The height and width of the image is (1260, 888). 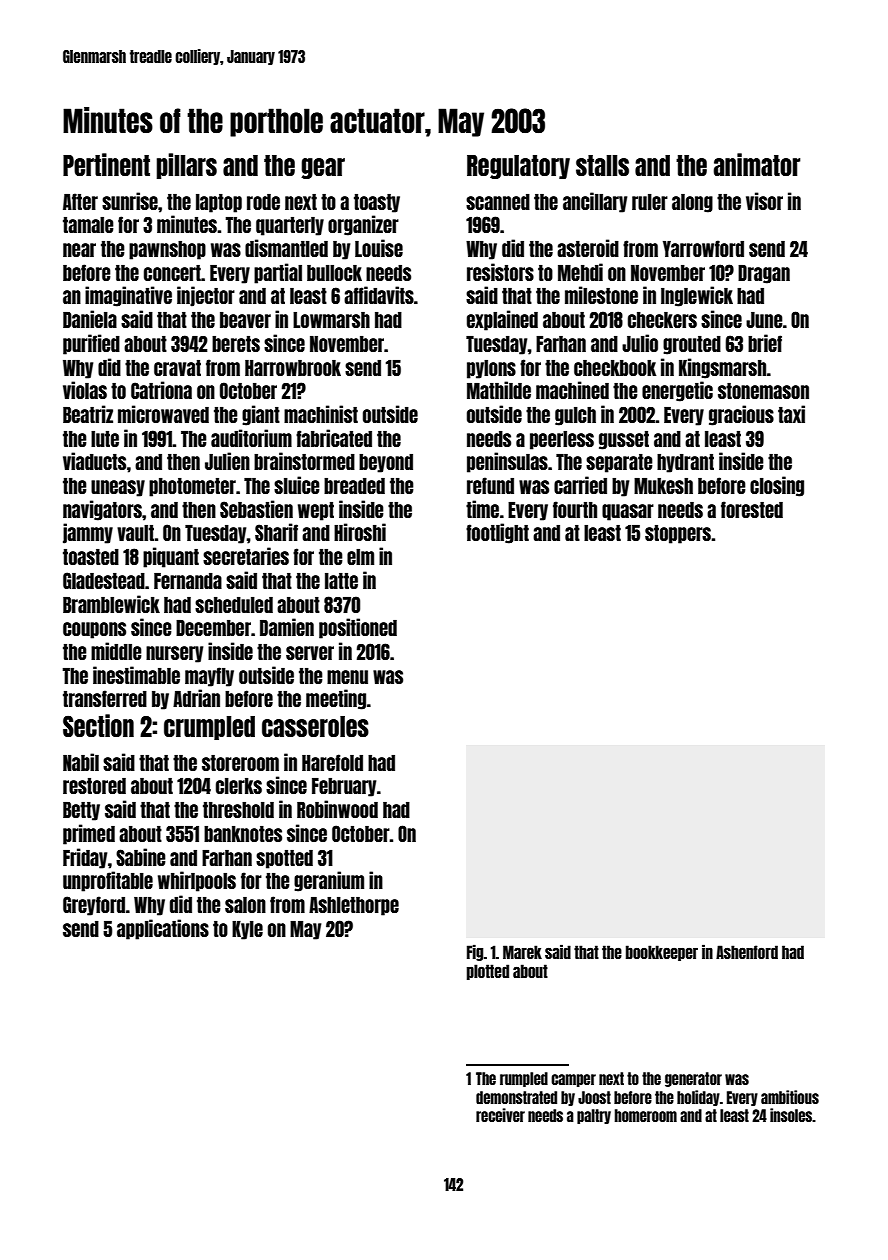 What do you see at coordinates (619, 463) in the image?
I see `separate` at bounding box center [619, 463].
